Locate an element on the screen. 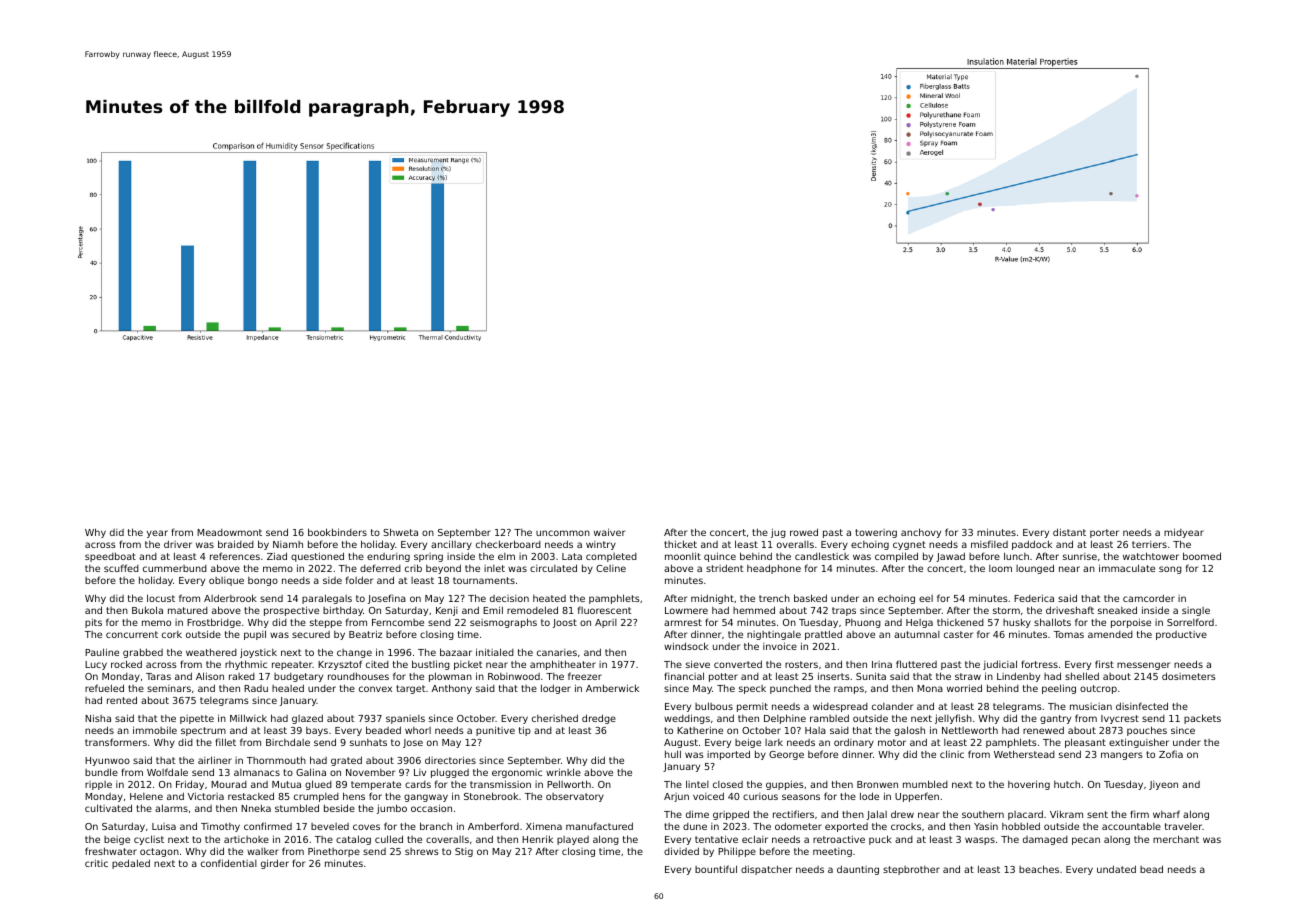  girder is located at coordinates (275, 864).
